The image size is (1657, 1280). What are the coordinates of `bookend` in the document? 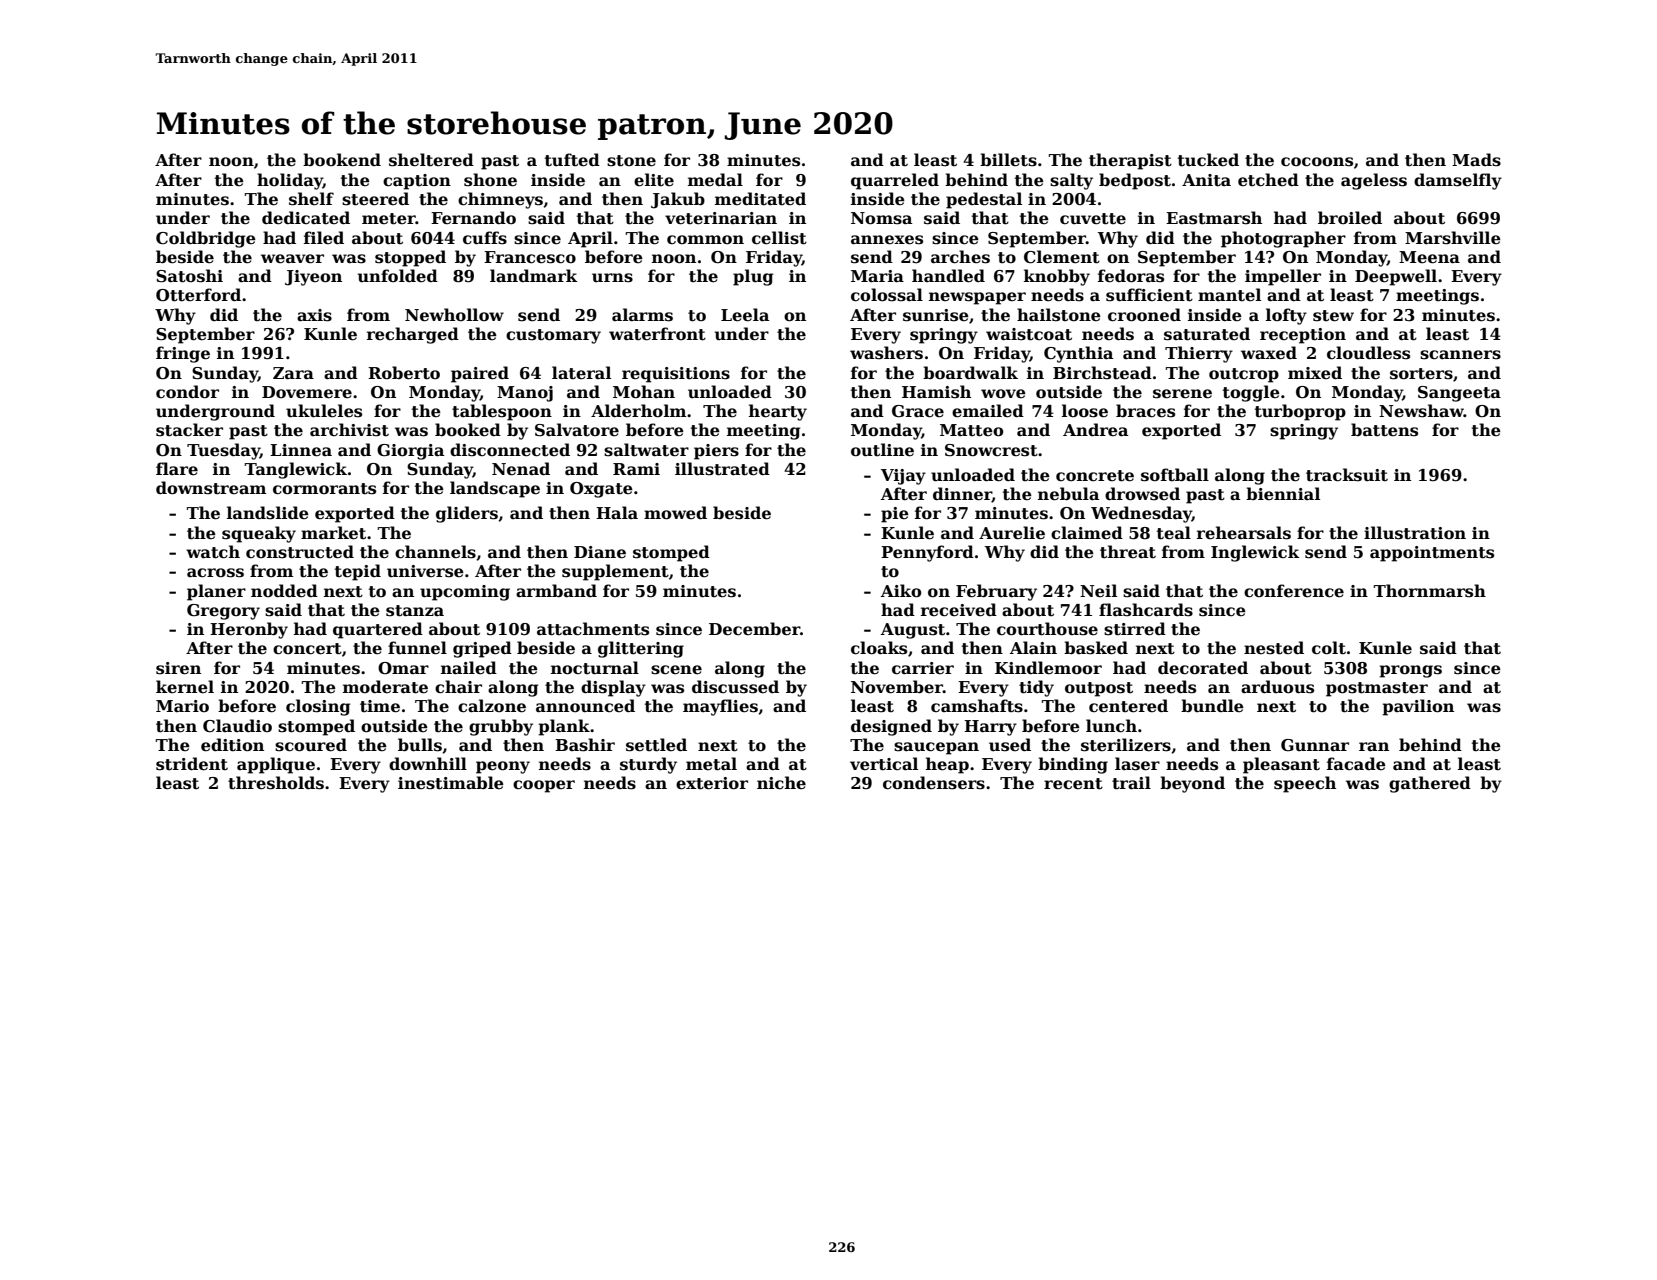 It's located at (342, 159).
